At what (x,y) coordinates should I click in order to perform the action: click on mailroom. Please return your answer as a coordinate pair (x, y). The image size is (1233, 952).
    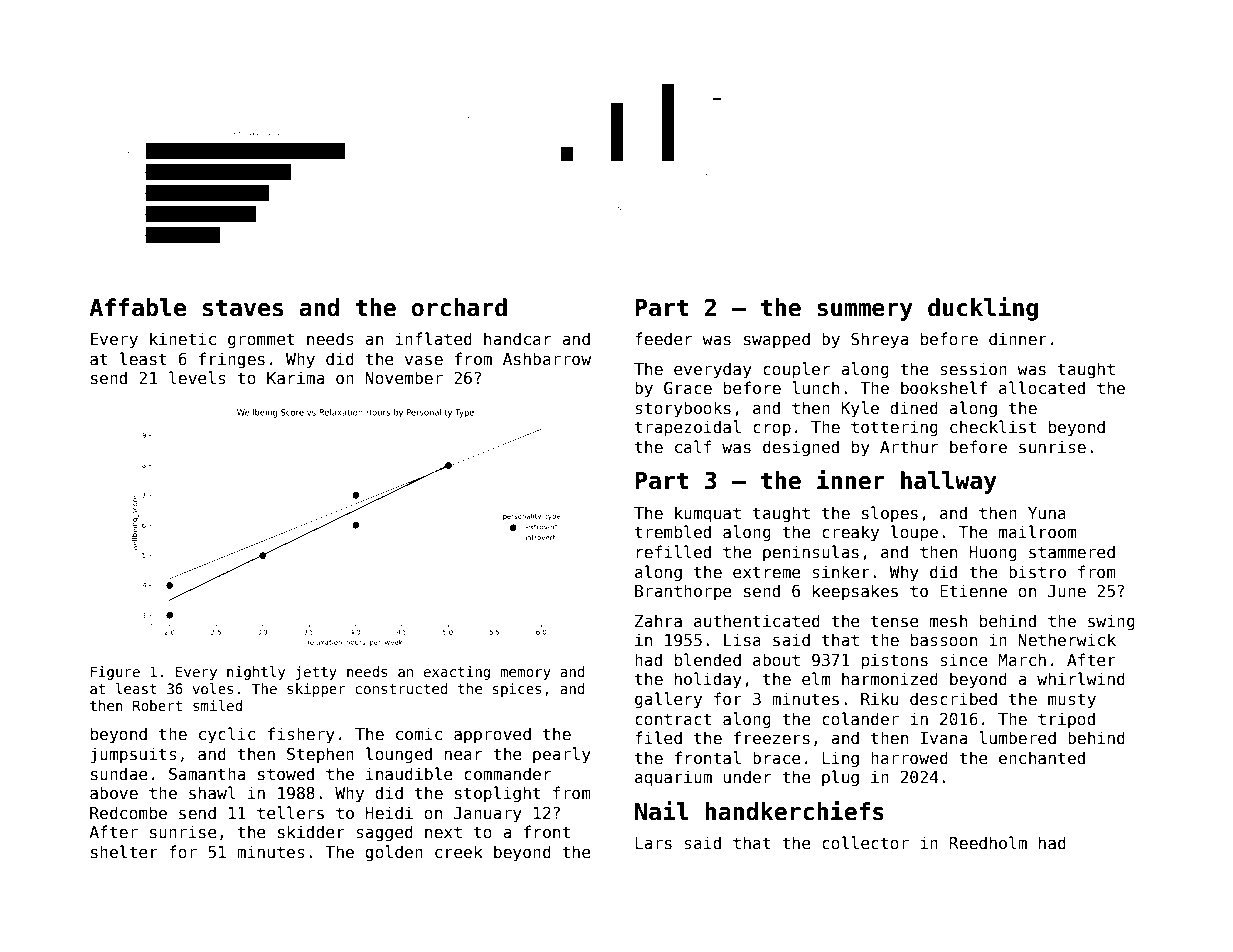
    Looking at the image, I should click on (1037, 531).
